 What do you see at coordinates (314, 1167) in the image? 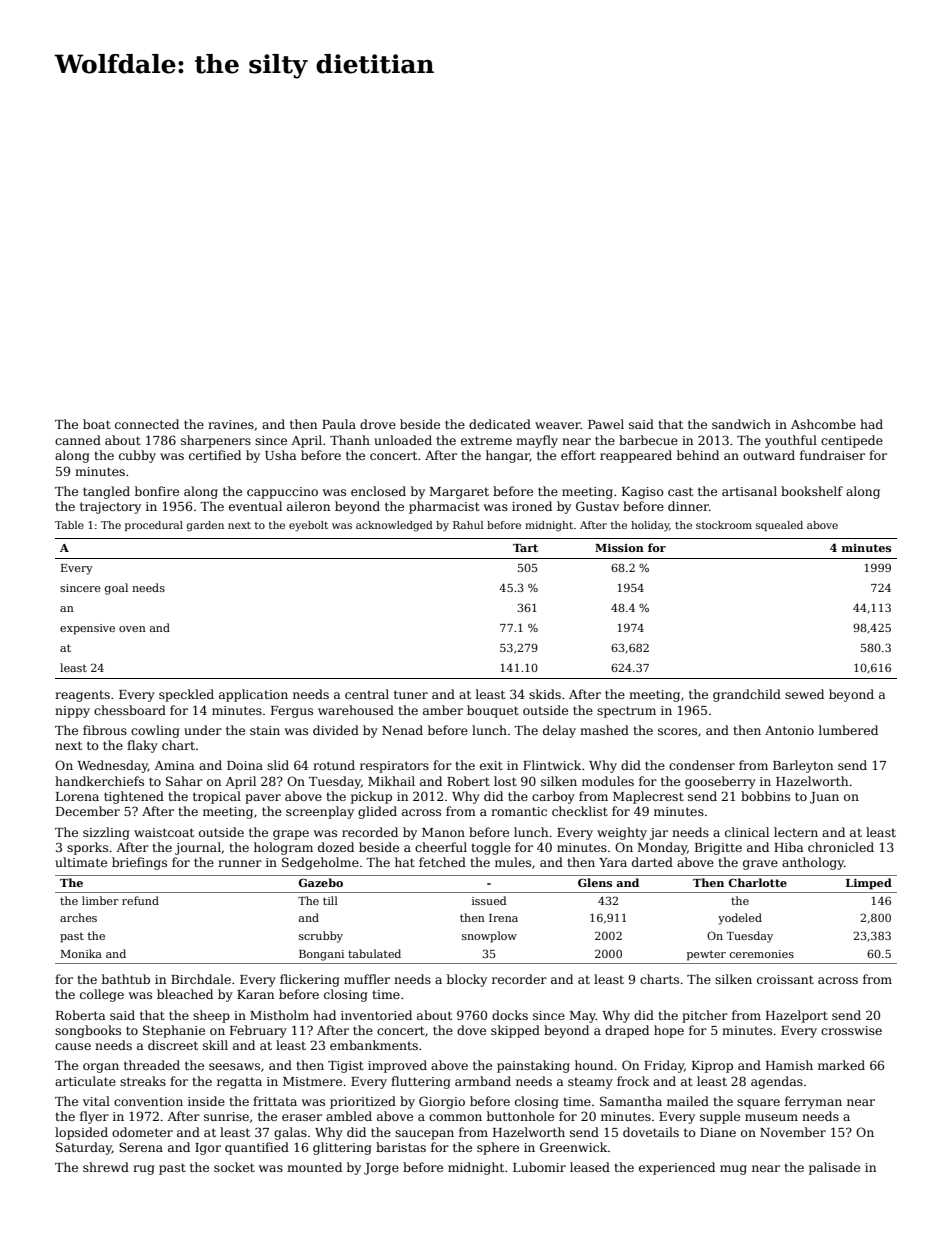
I see `mounted` at bounding box center [314, 1167].
